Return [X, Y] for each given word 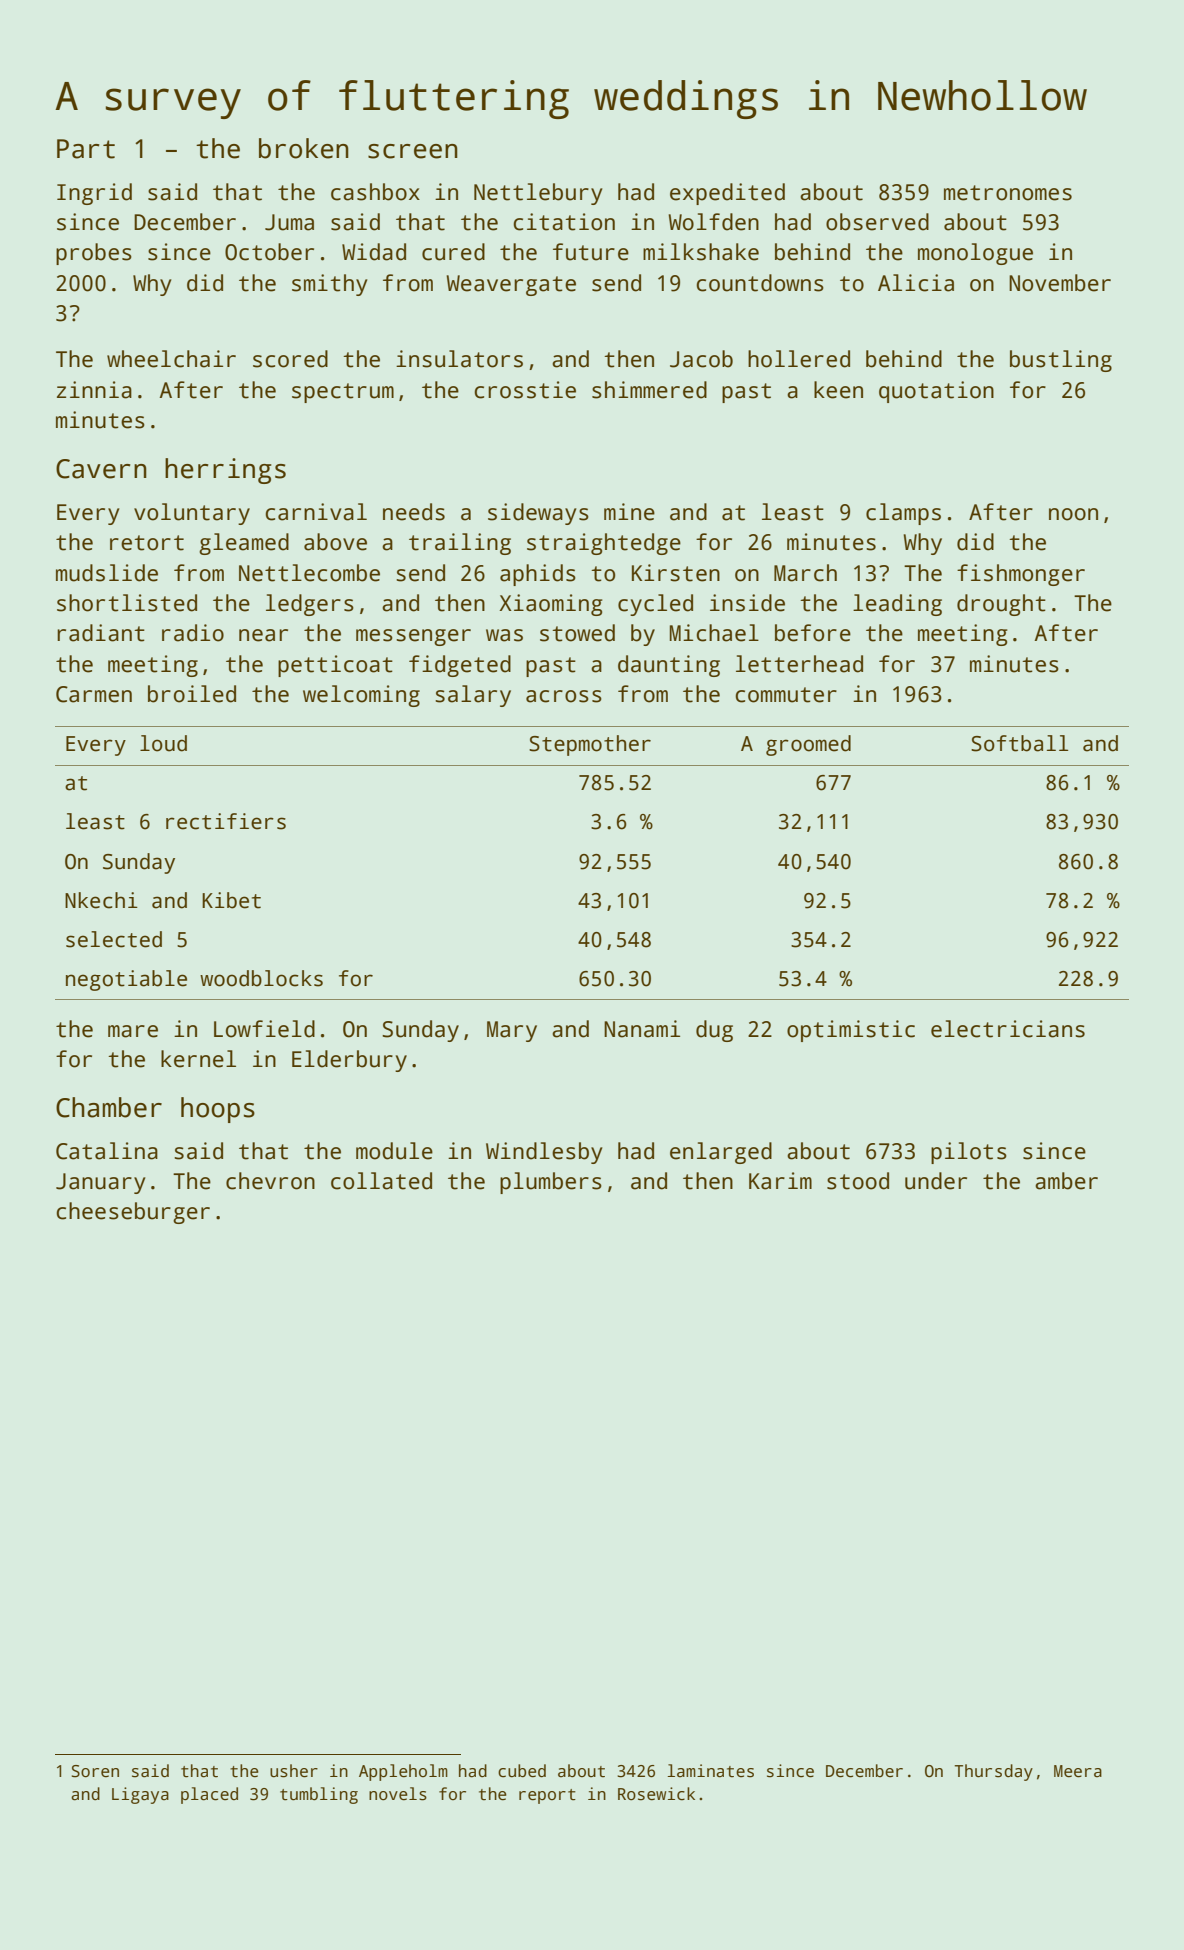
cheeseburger [133, 1213]
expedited [727, 194]
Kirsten [676, 573]
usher [294, 1771]
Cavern [101, 469]
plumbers [551, 1183]
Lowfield [264, 1029]
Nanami [642, 1029]
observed [877, 222]
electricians [1008, 1029]
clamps [903, 514]
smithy [330, 285]
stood [858, 1181]
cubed [522, 1771]
